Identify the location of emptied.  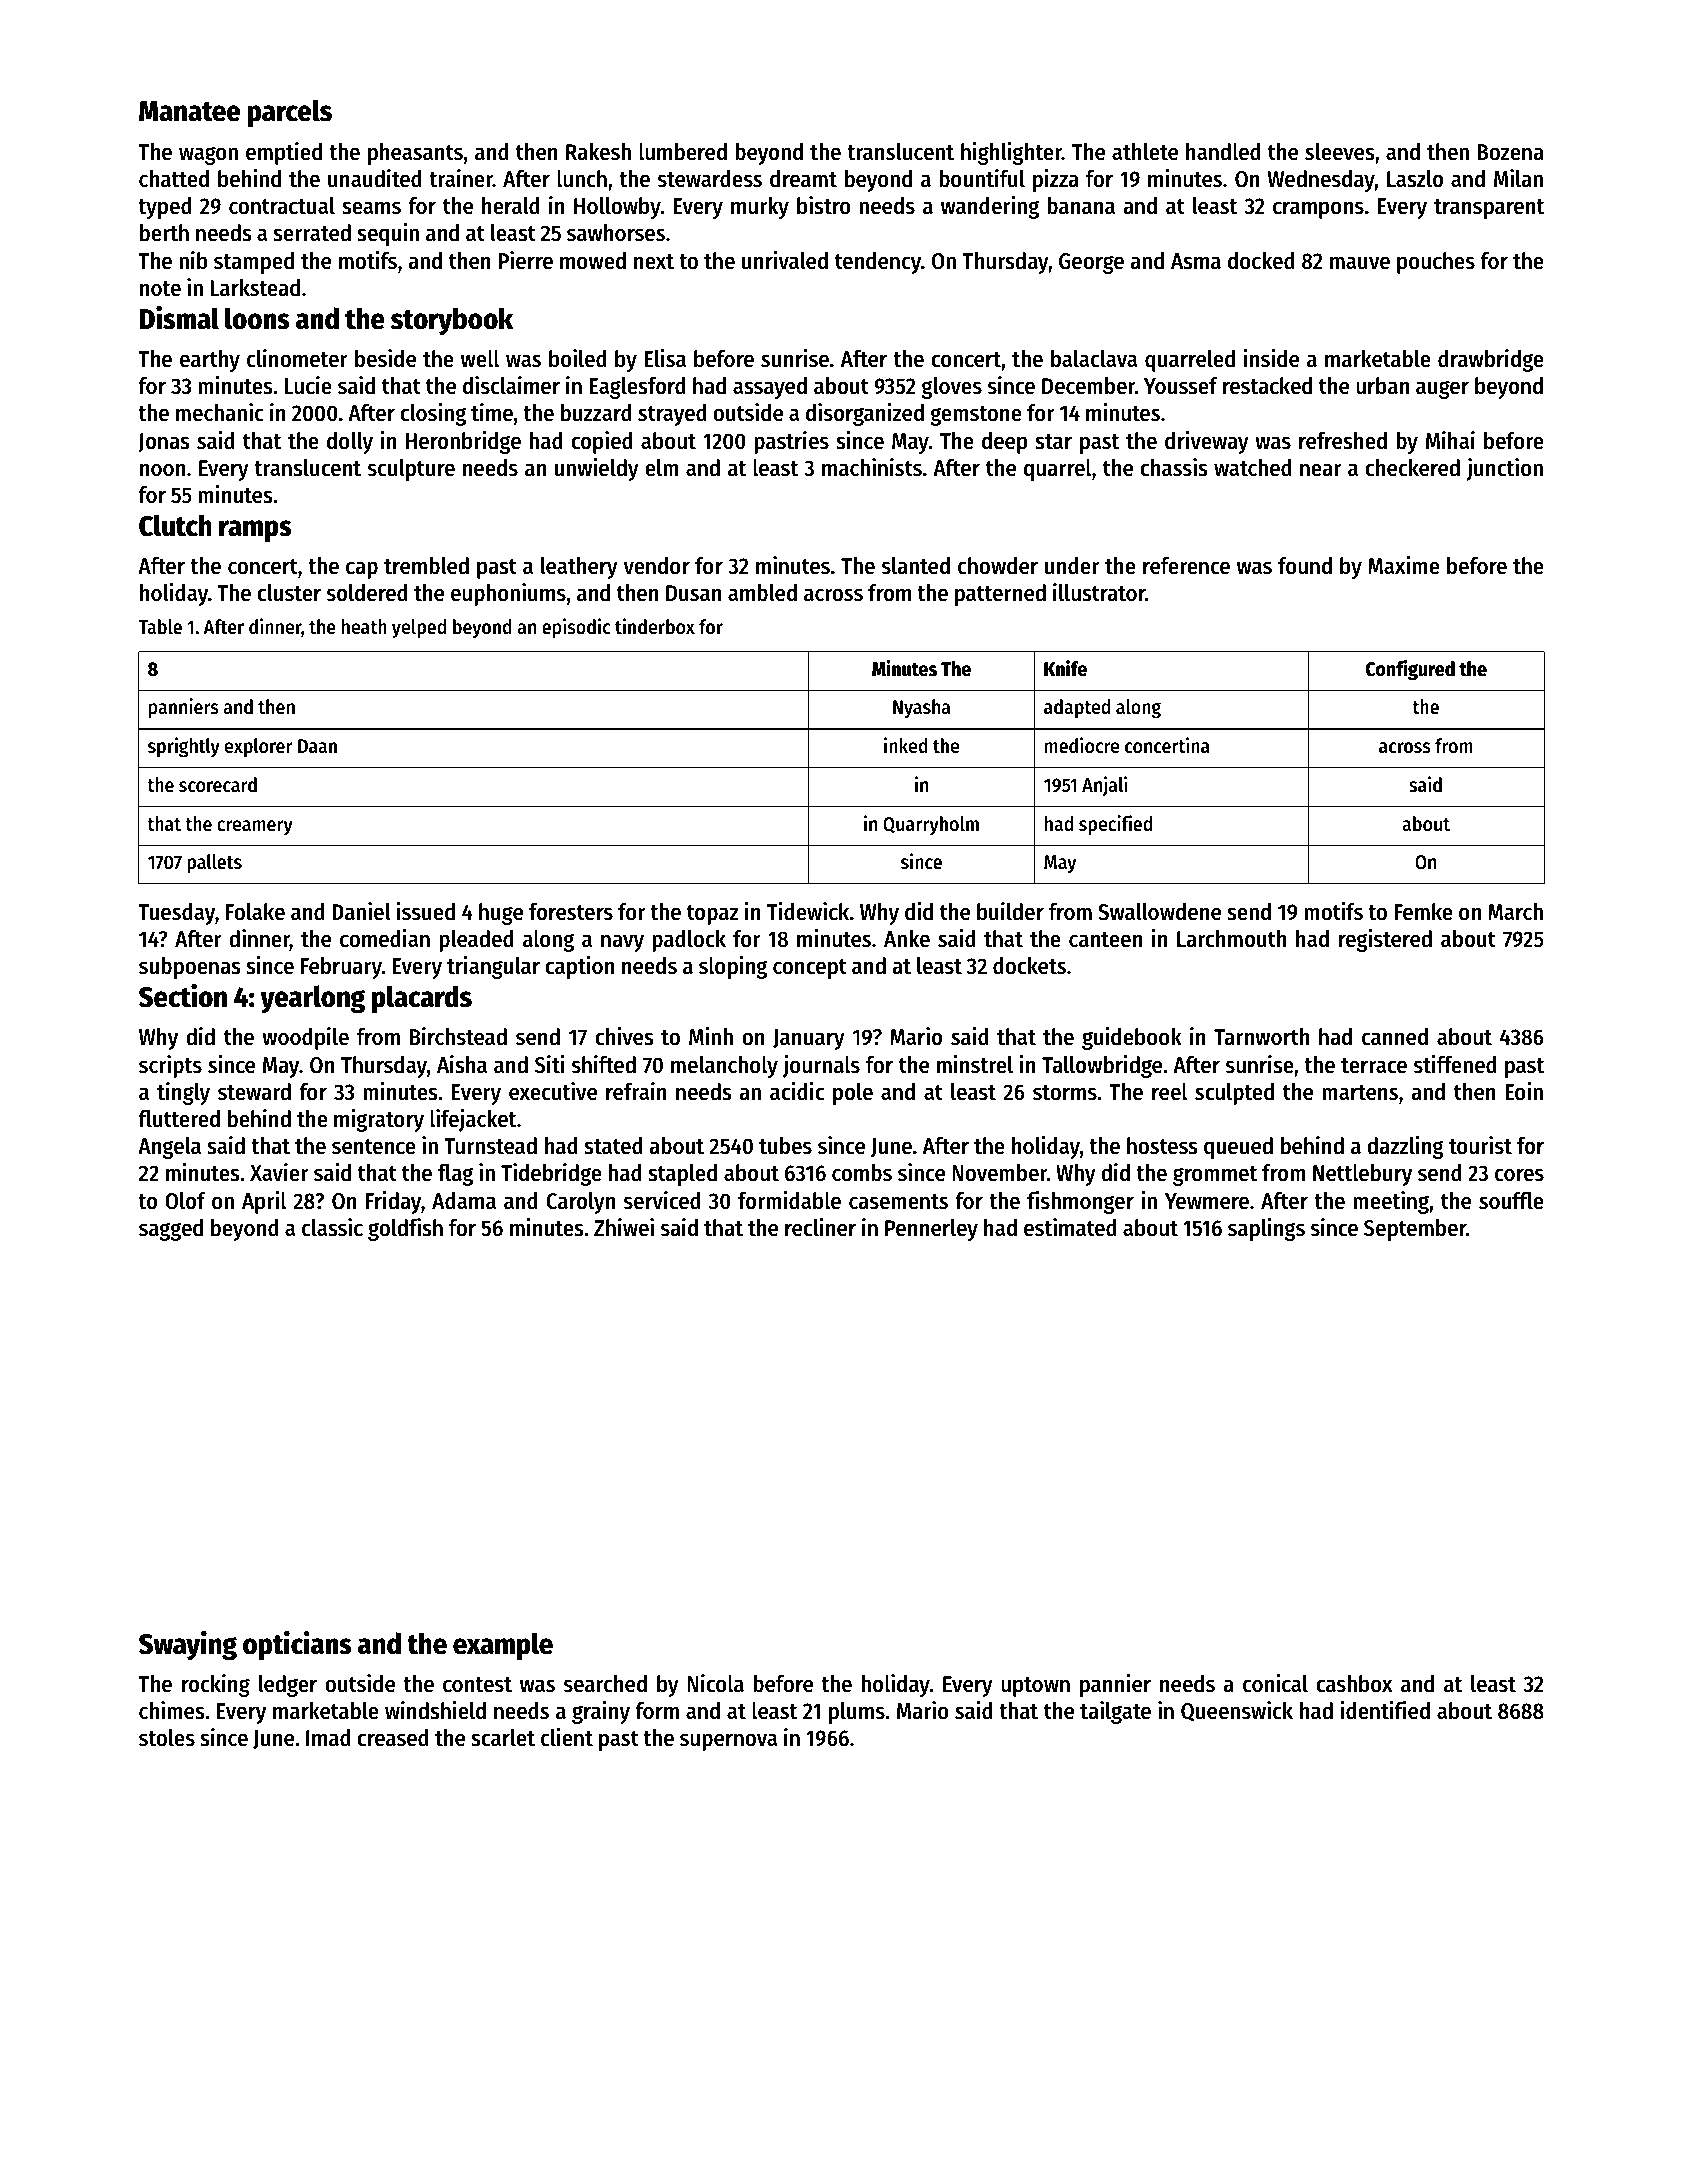
(284, 153).
